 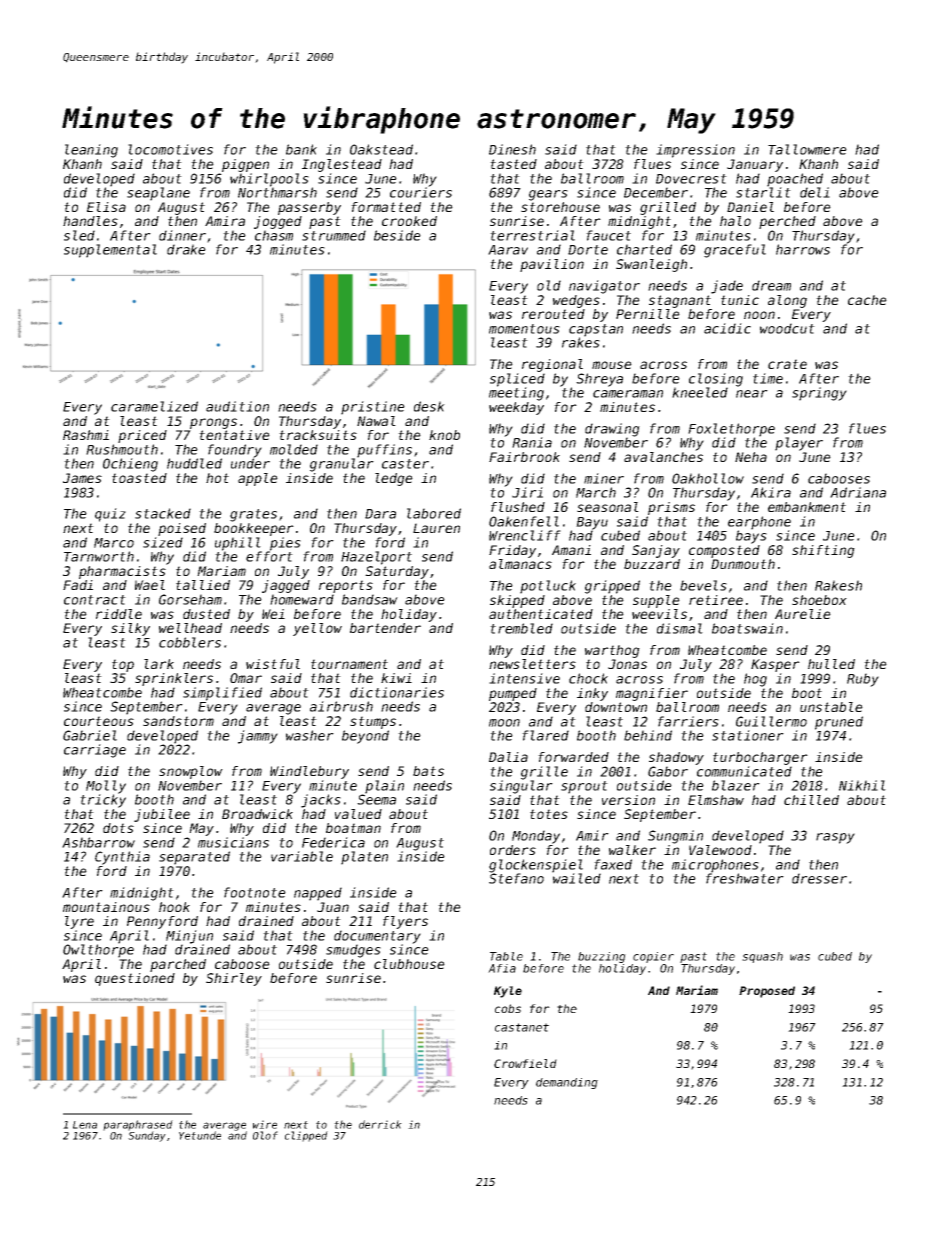 I want to click on paraphrased, so click(x=138, y=1126).
